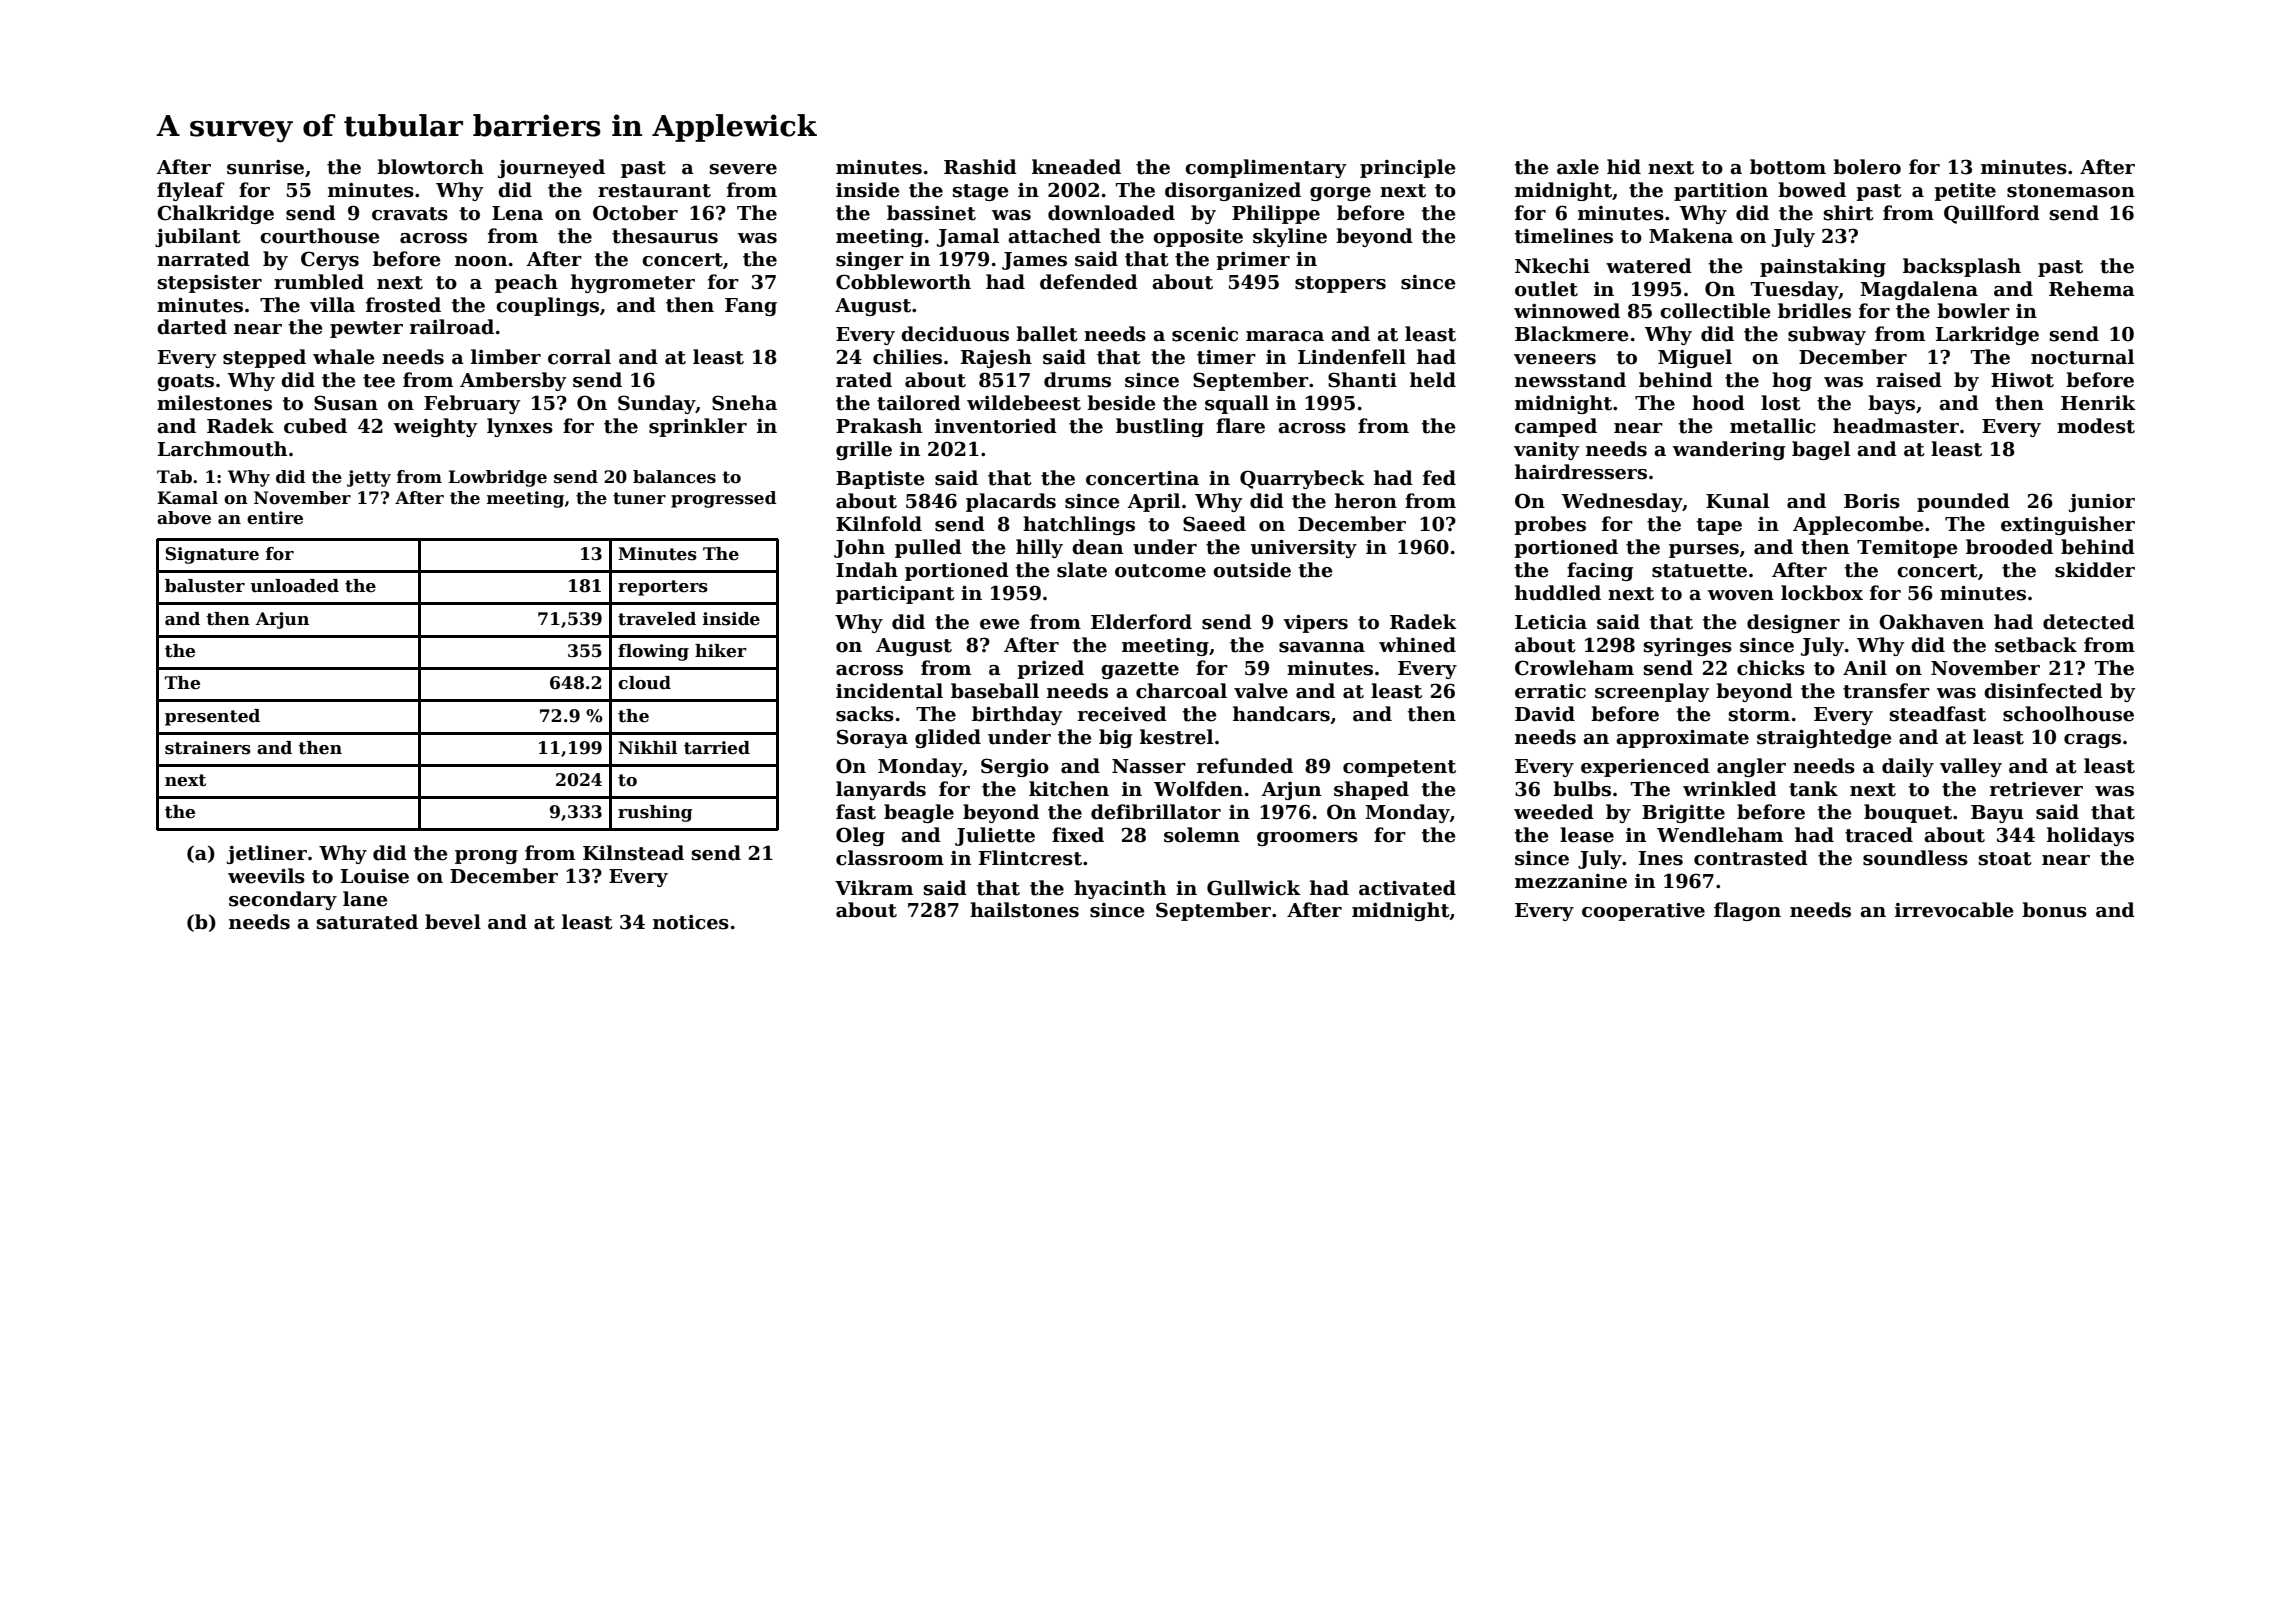 Image resolution: width=2292 pixels, height=1620 pixels. I want to click on complimentary, so click(1265, 168).
